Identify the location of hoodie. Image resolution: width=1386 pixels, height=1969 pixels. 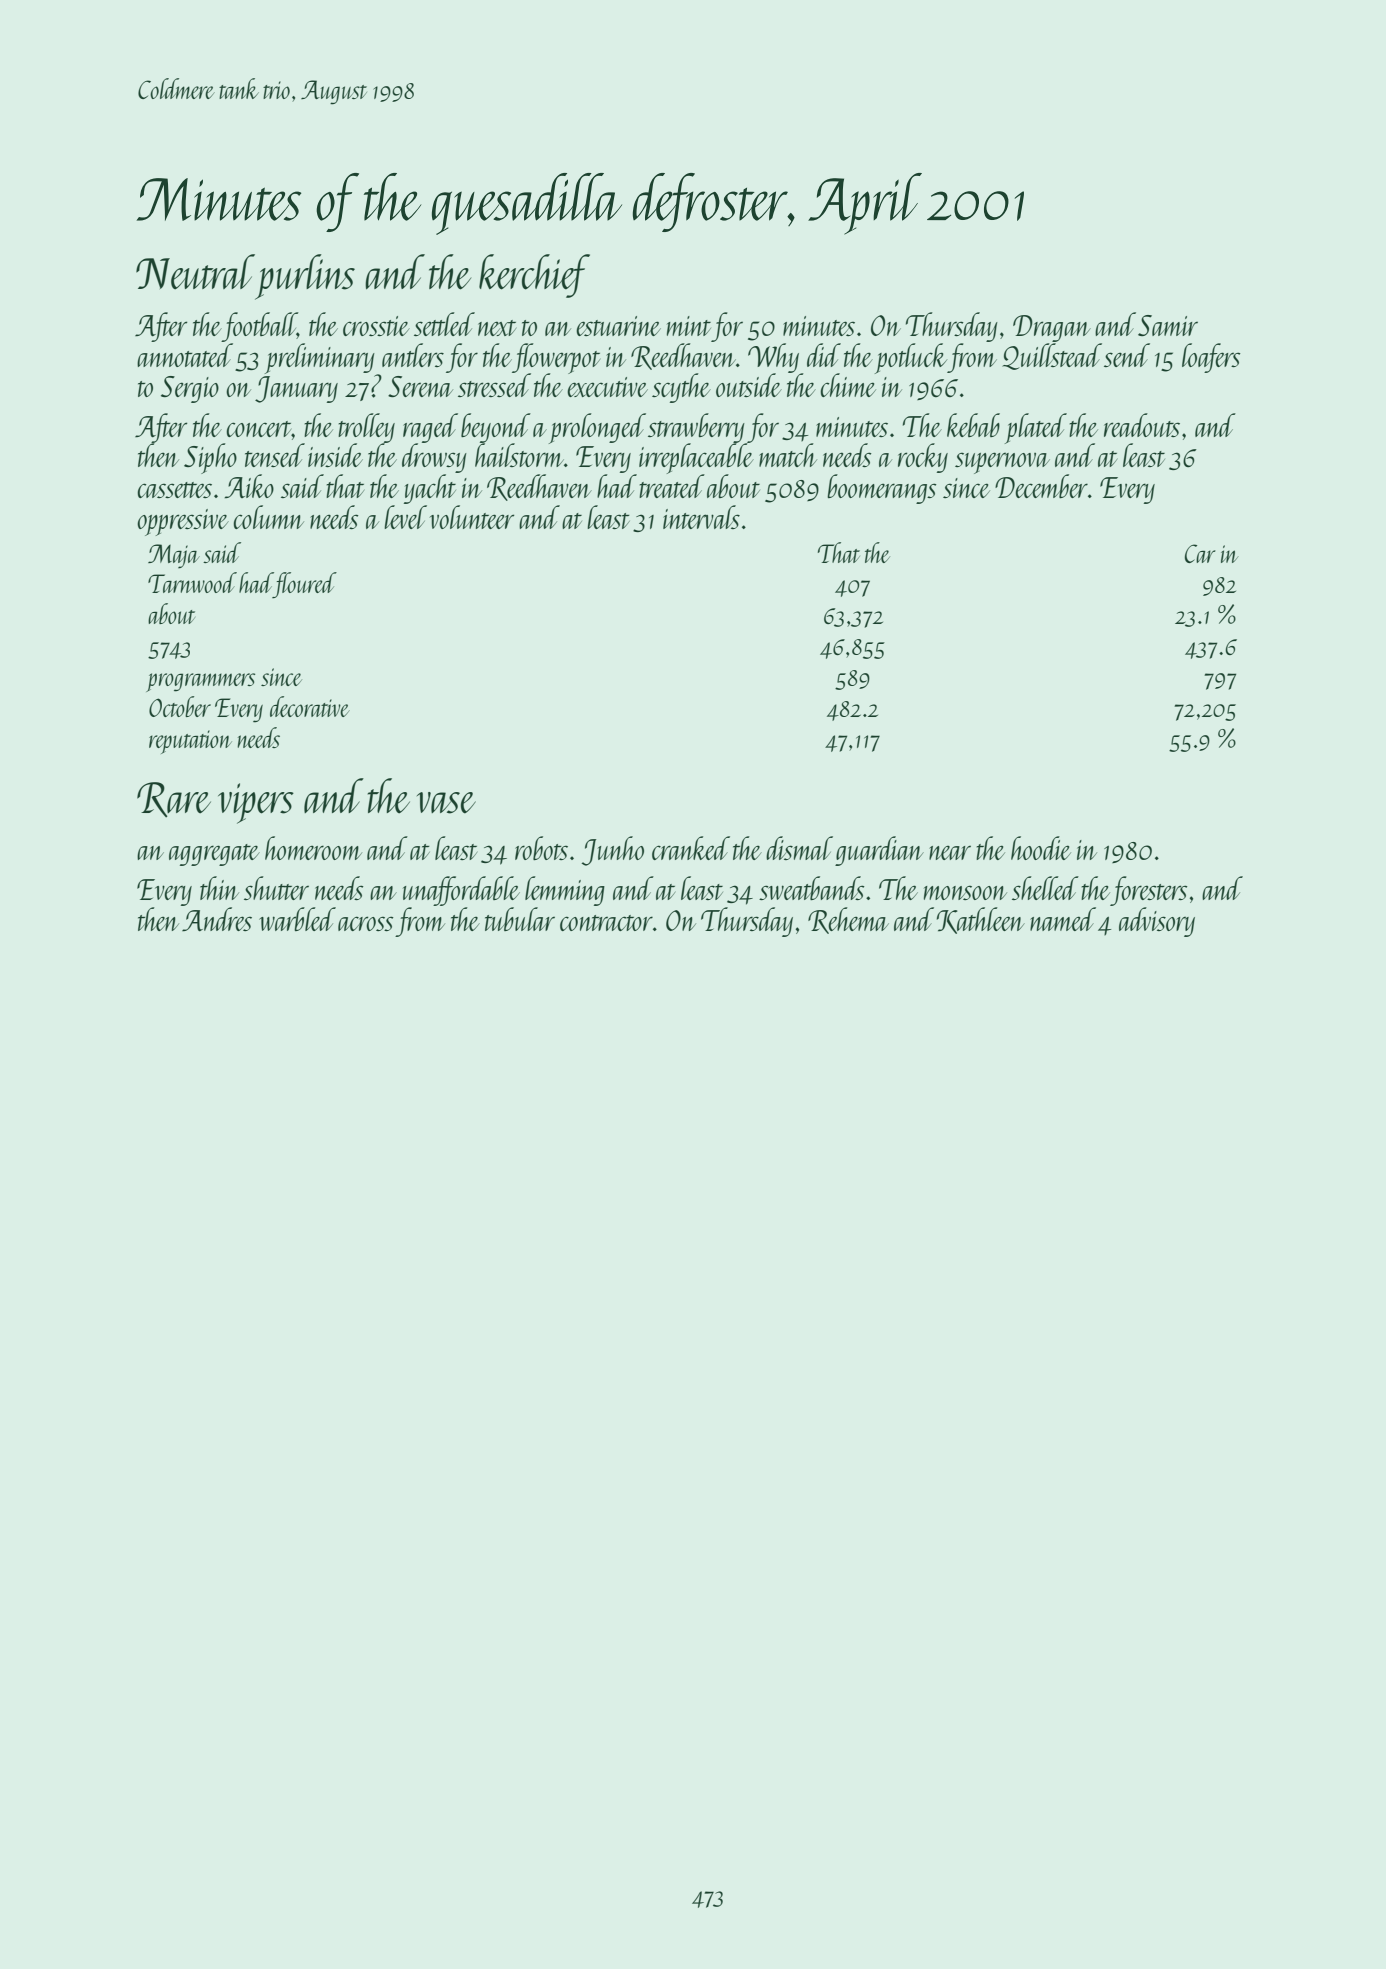
(1041, 848).
